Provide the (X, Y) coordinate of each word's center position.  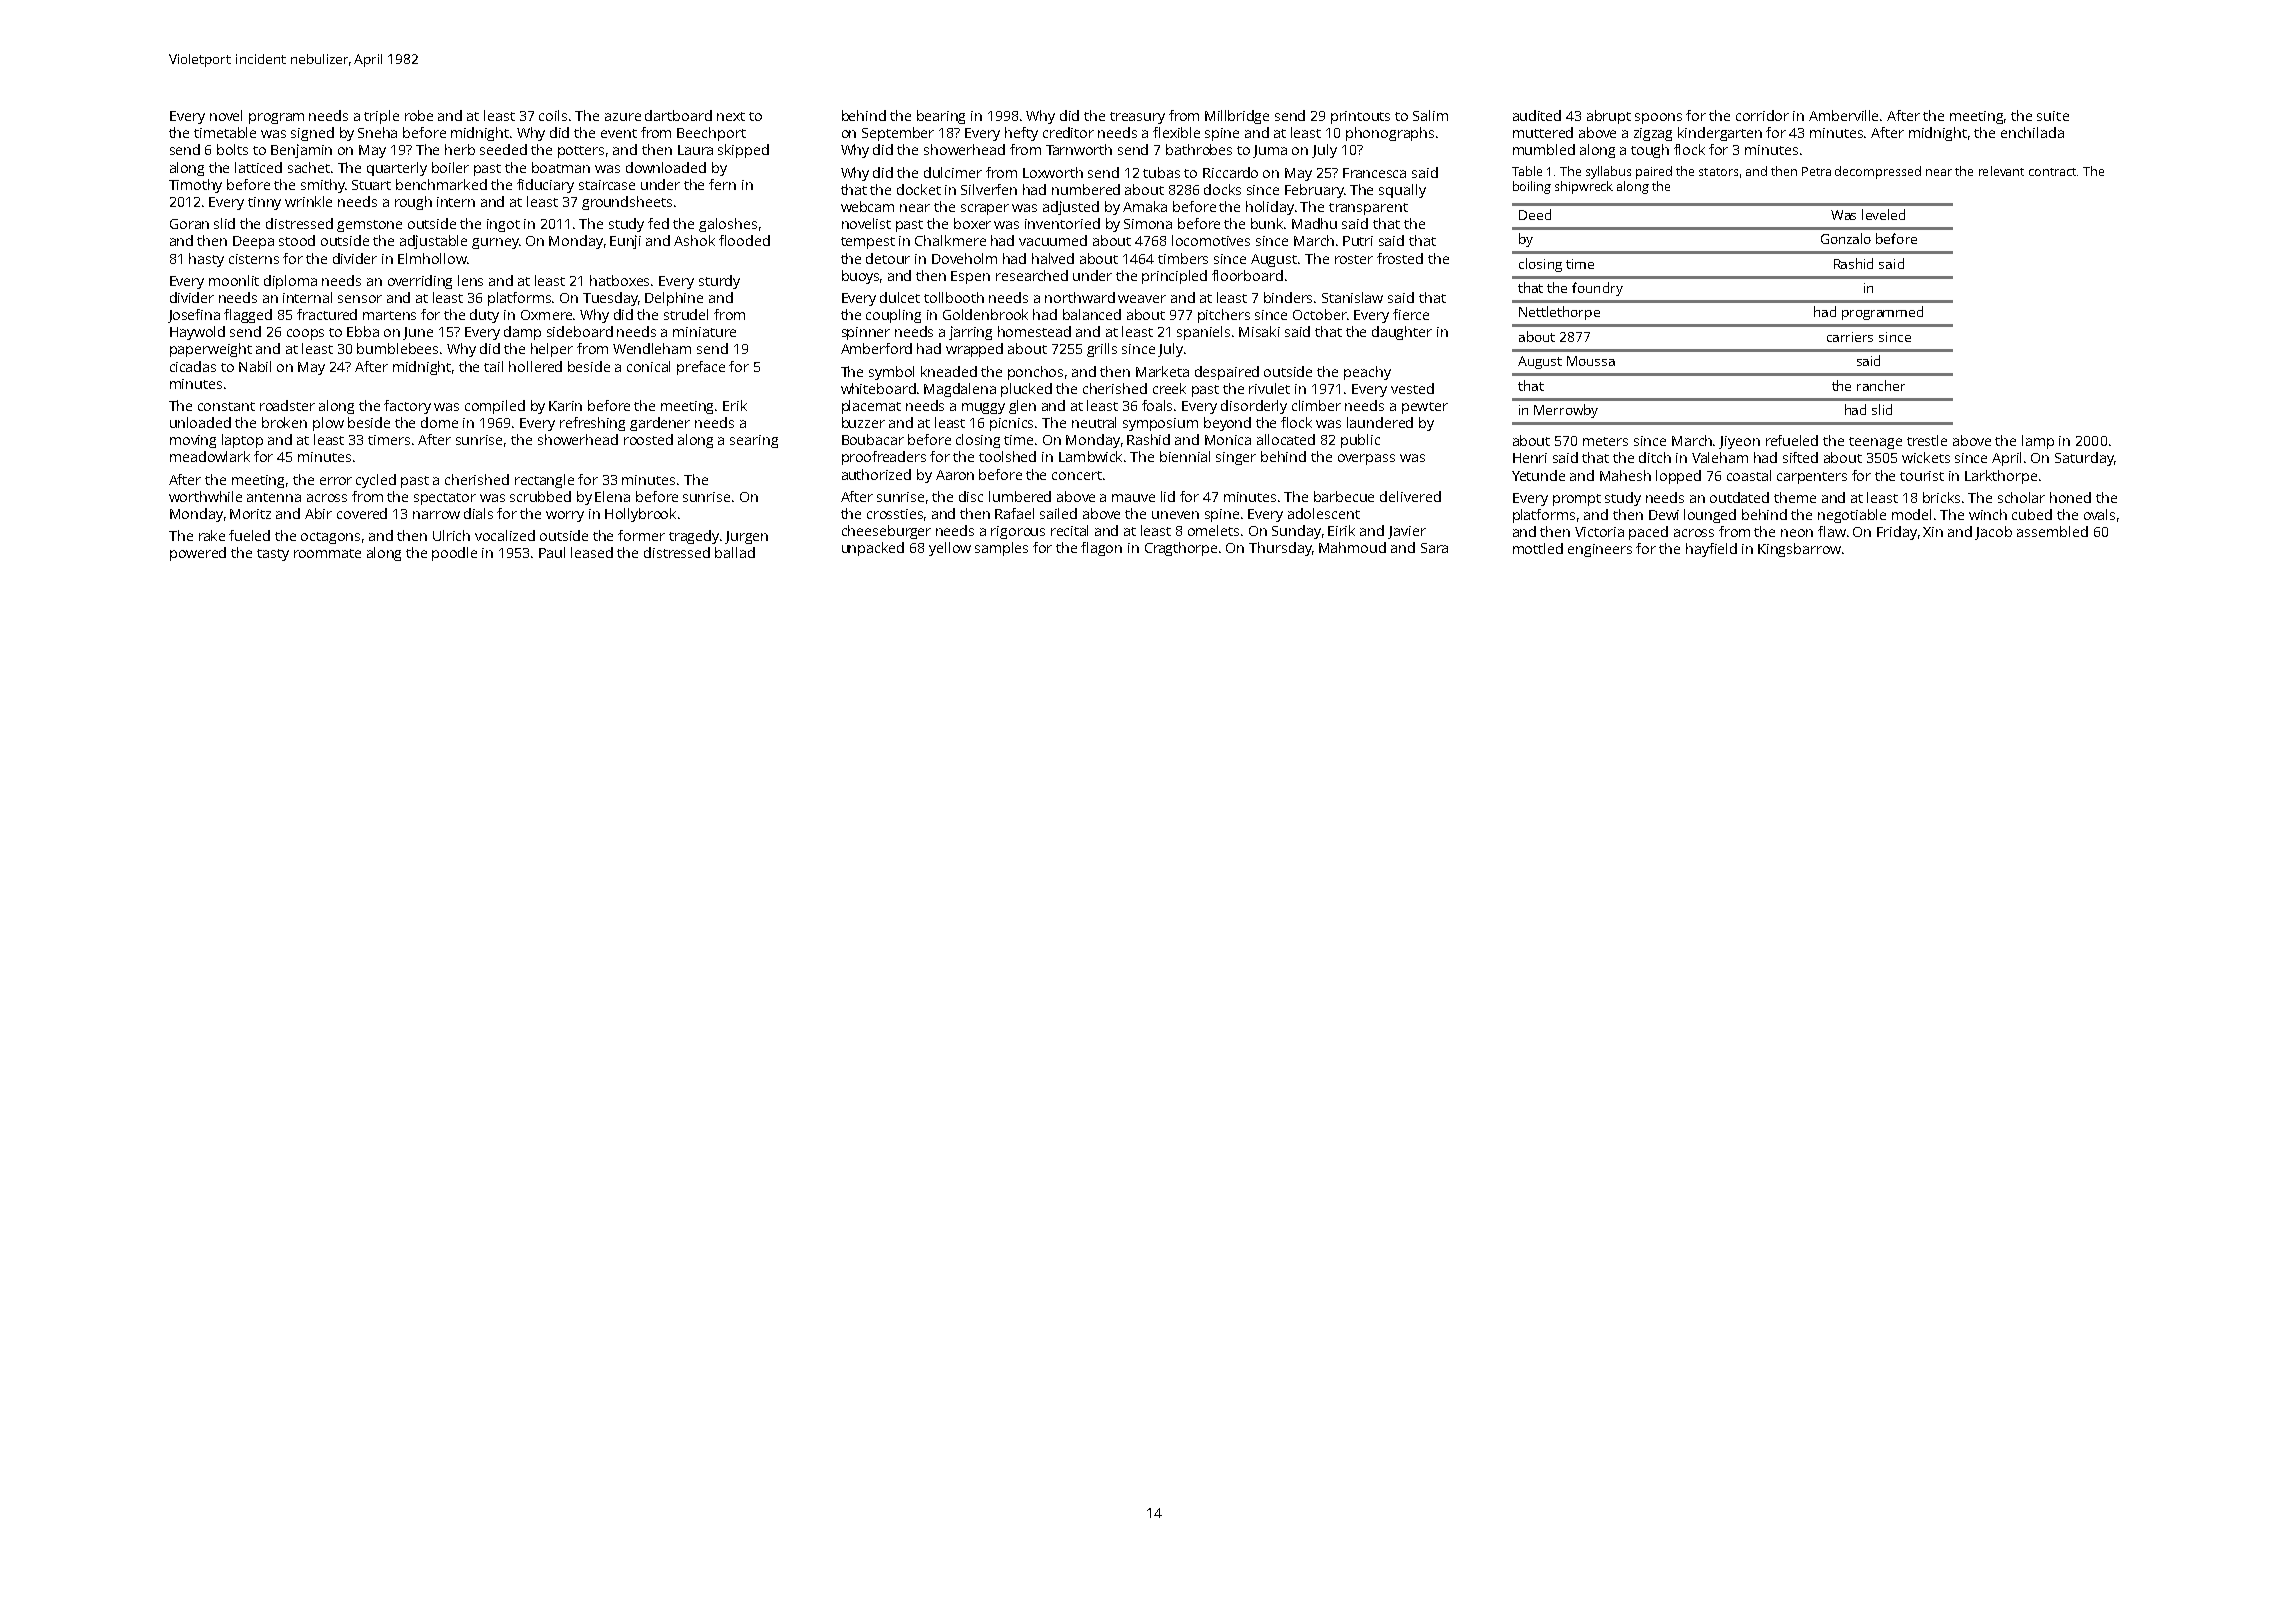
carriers (1850, 337)
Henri (1530, 458)
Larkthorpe (2001, 477)
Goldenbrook (985, 314)
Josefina (194, 316)
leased (592, 552)
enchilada (2032, 132)
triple (381, 117)
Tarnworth (1079, 149)
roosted (648, 439)
